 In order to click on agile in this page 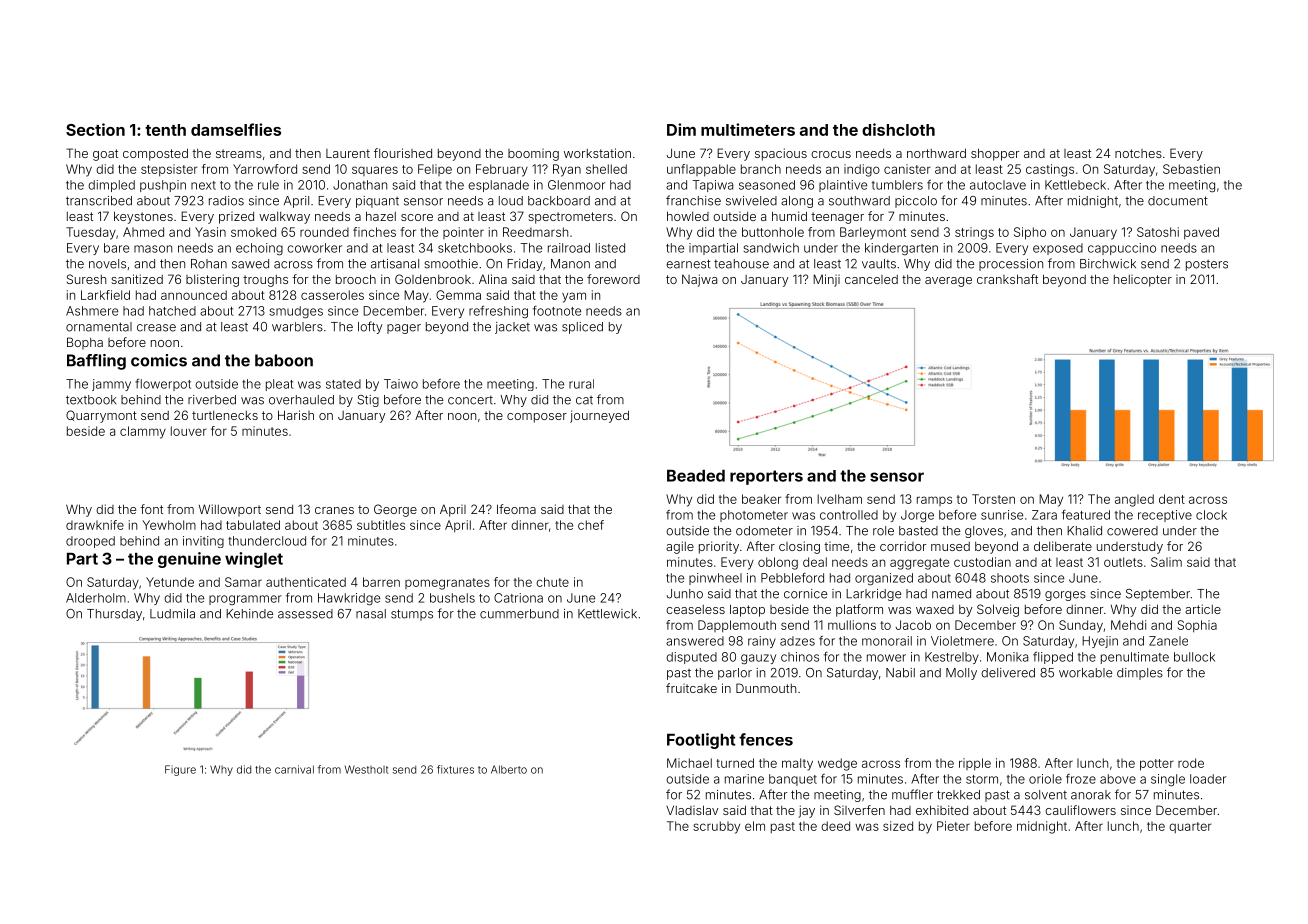, I will do `click(680, 547)`.
